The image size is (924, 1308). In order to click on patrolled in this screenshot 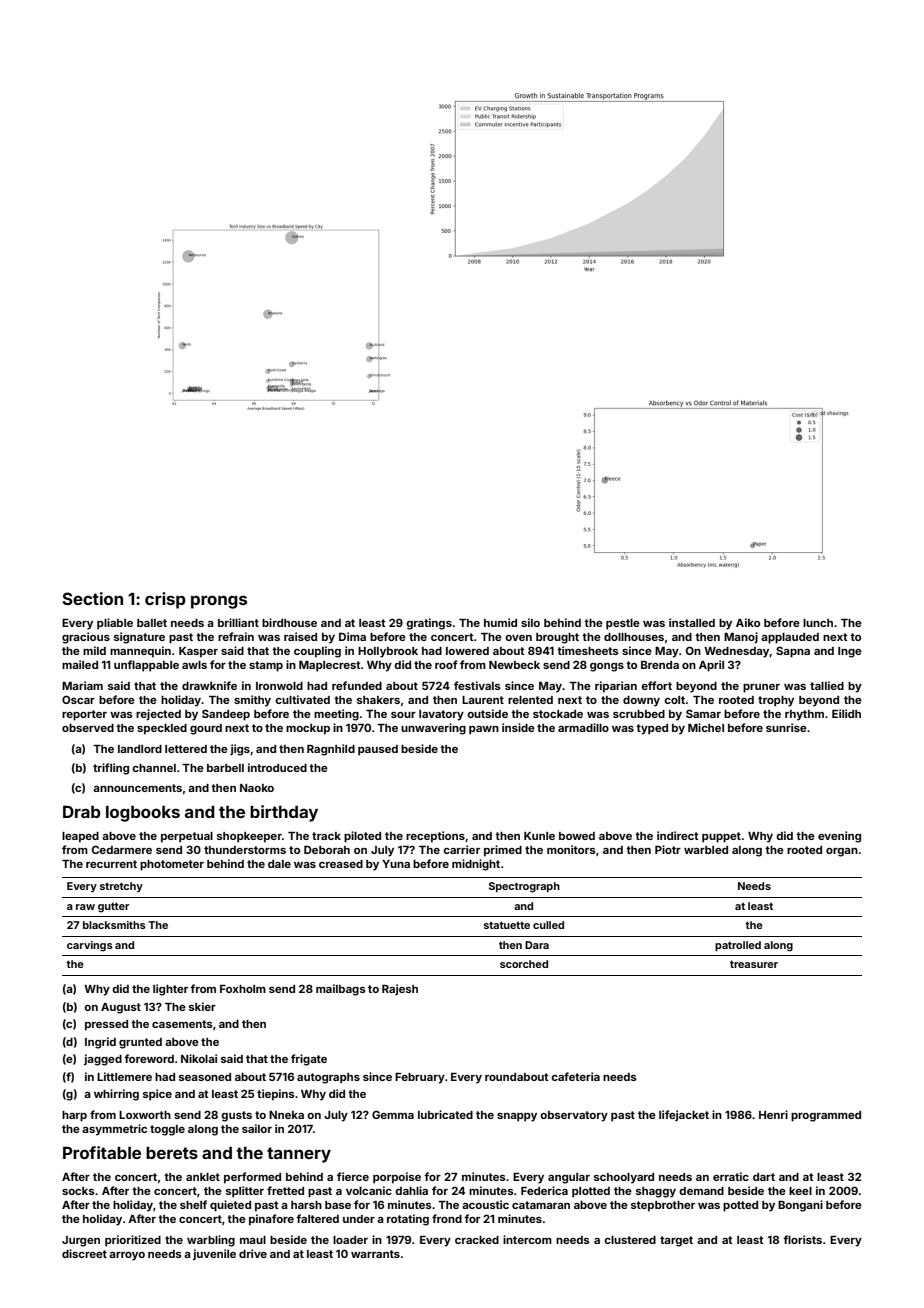, I will do `click(738, 946)`.
